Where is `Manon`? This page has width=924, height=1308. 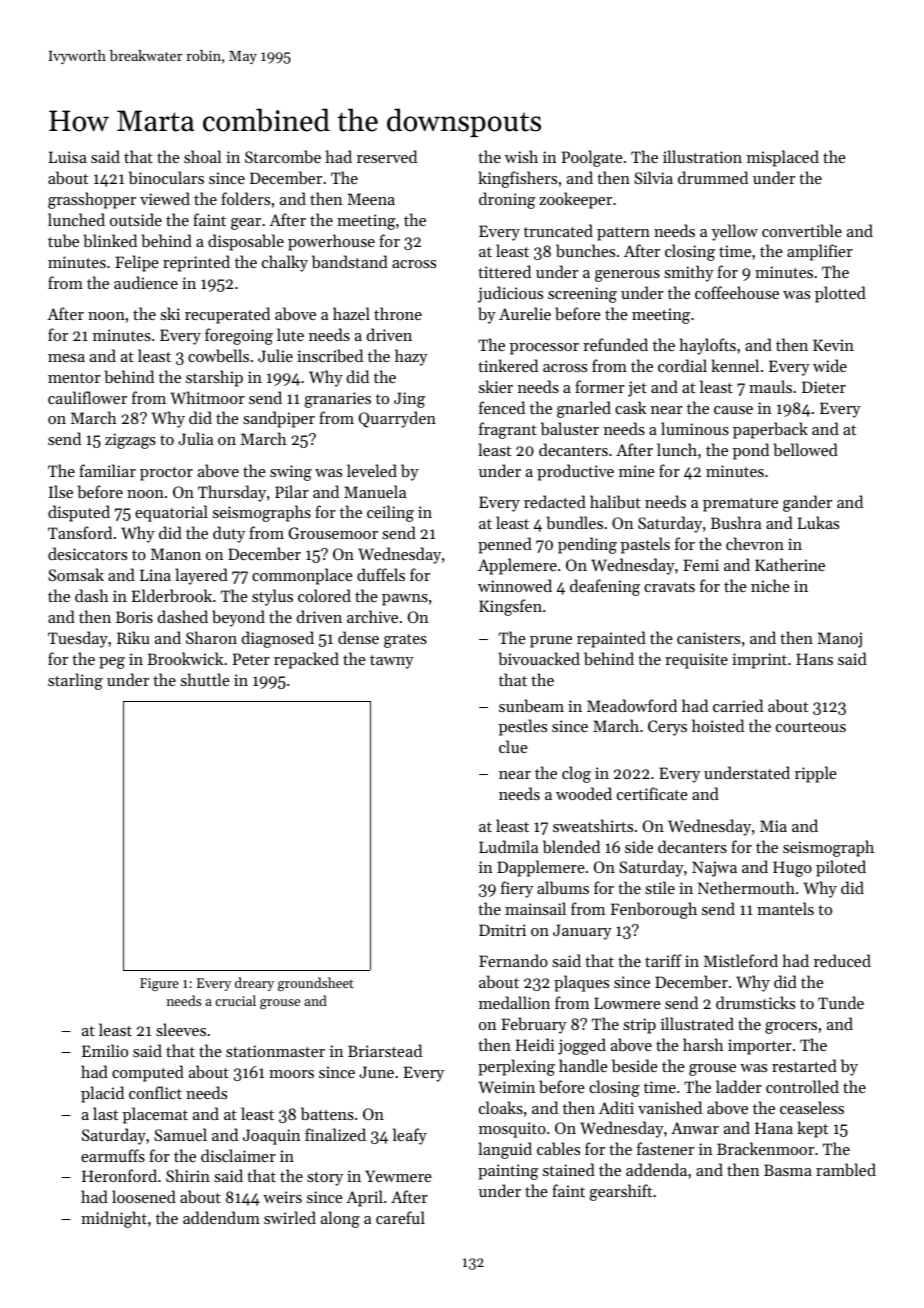 Manon is located at coordinates (176, 554).
